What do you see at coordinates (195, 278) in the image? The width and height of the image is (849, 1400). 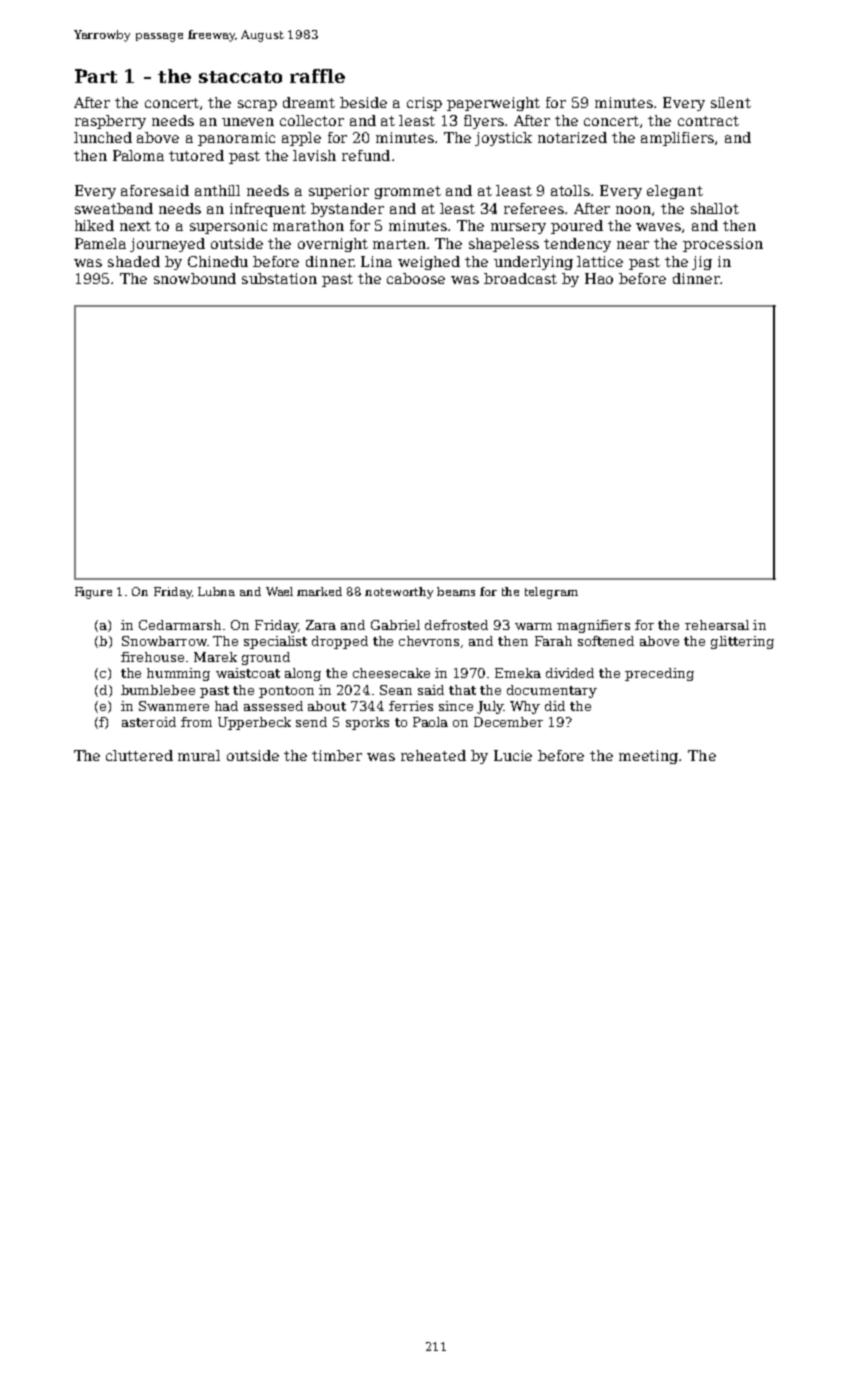 I see `snowbound` at bounding box center [195, 278].
